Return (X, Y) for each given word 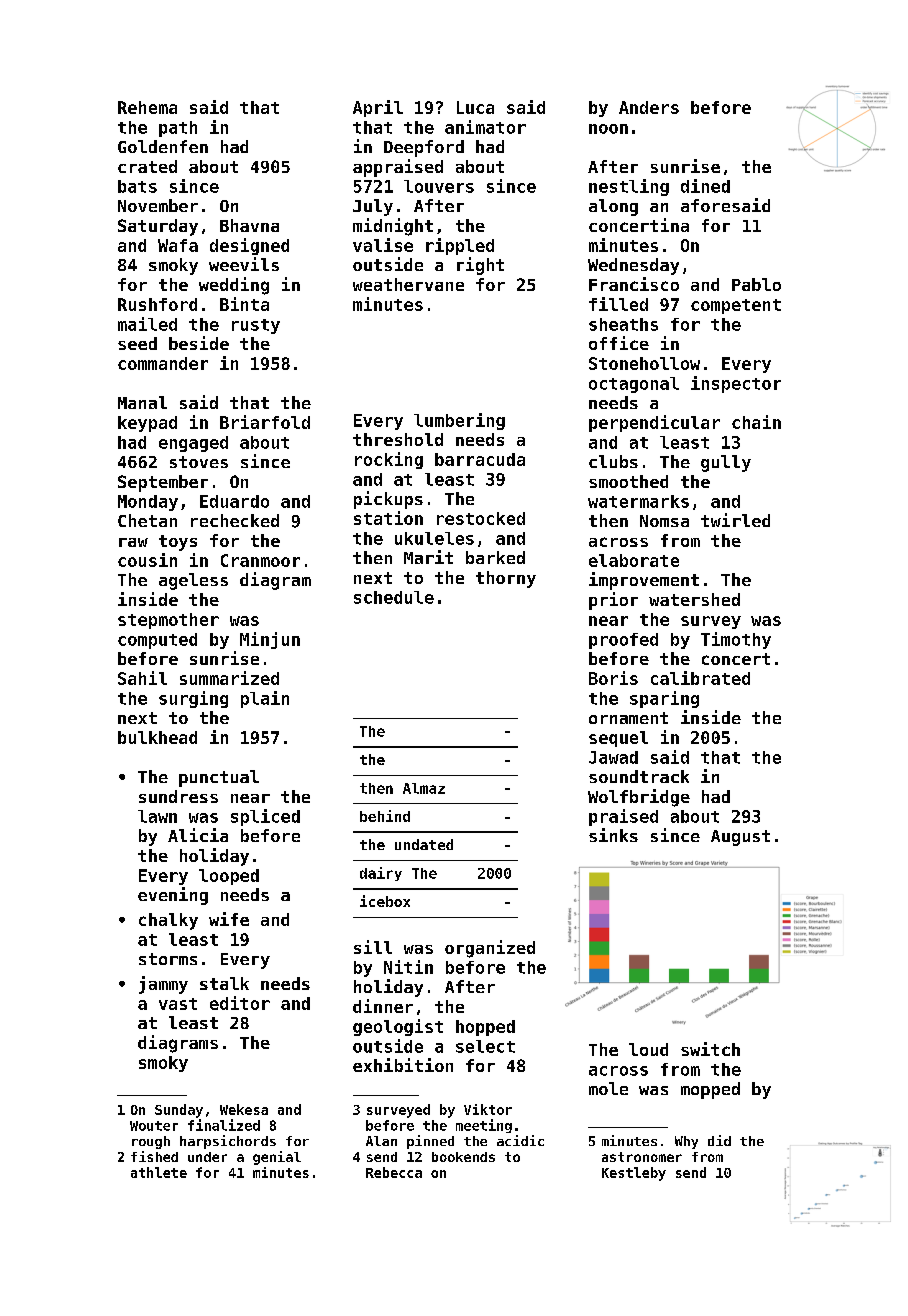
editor (240, 1003)
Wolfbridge (639, 798)
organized (490, 949)
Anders (649, 107)
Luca (475, 107)
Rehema (147, 107)
